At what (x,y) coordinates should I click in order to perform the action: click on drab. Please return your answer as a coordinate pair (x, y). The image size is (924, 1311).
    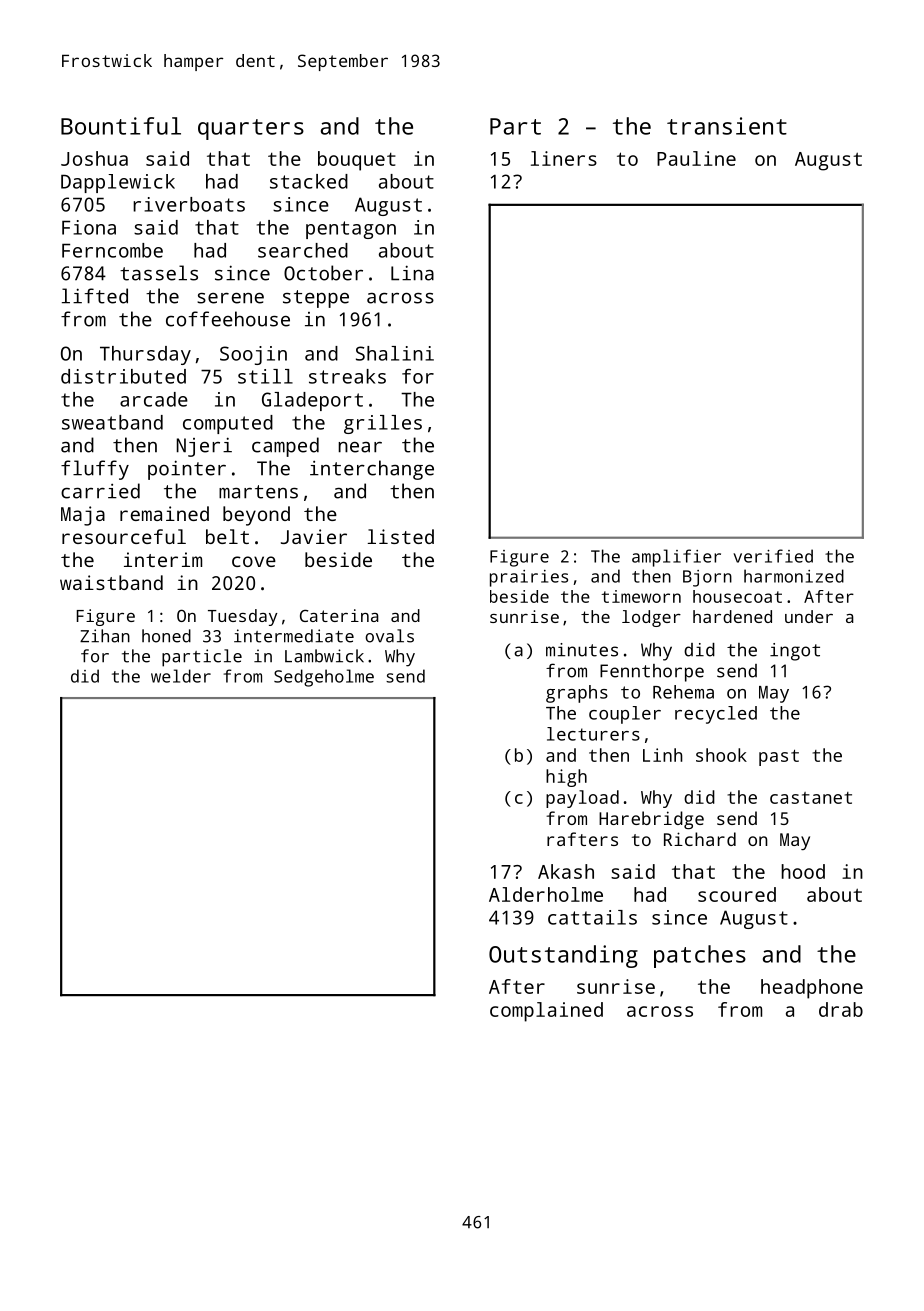
    Looking at the image, I should click on (841, 1009).
